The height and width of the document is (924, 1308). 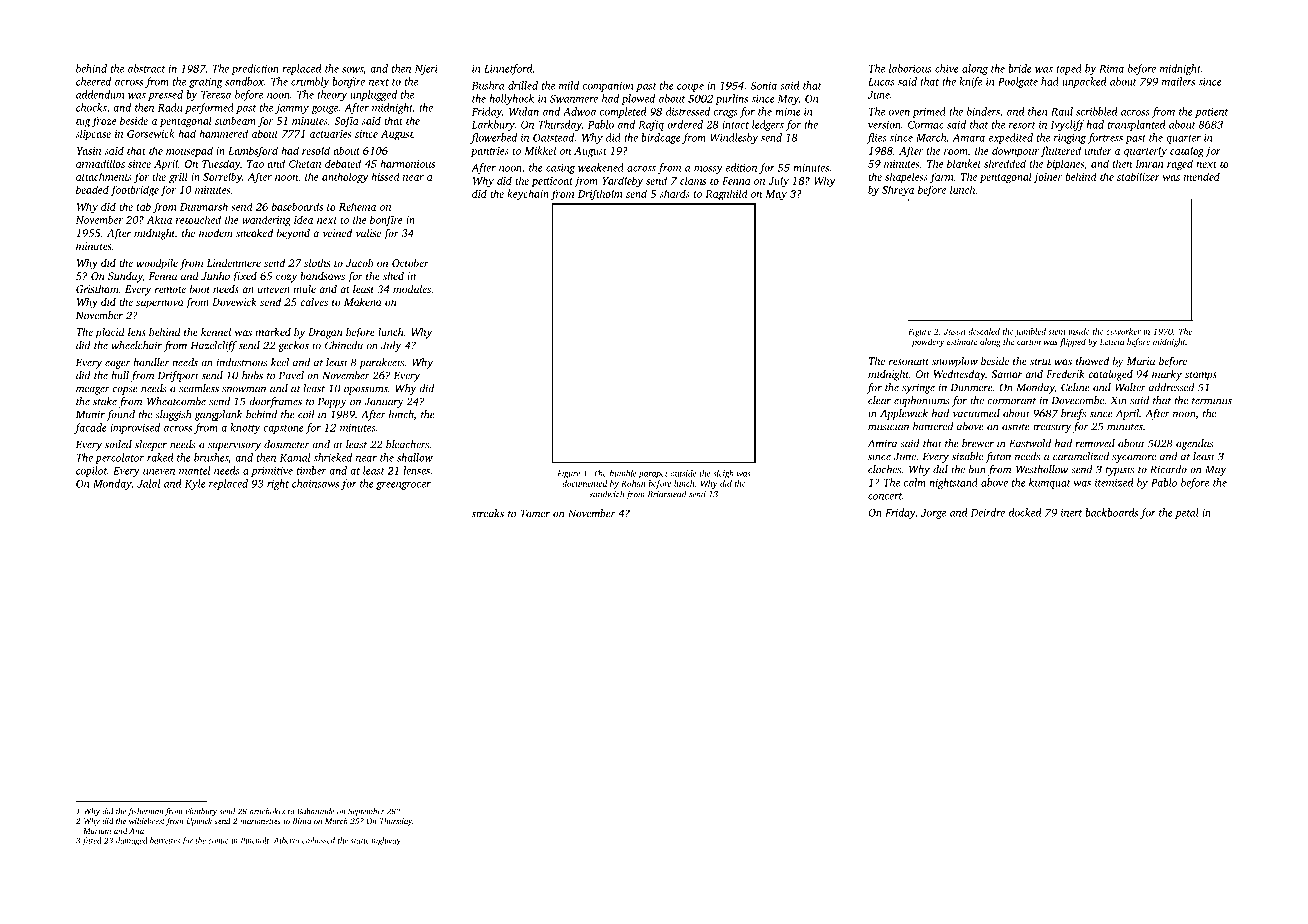 I want to click on mule, so click(x=304, y=289).
